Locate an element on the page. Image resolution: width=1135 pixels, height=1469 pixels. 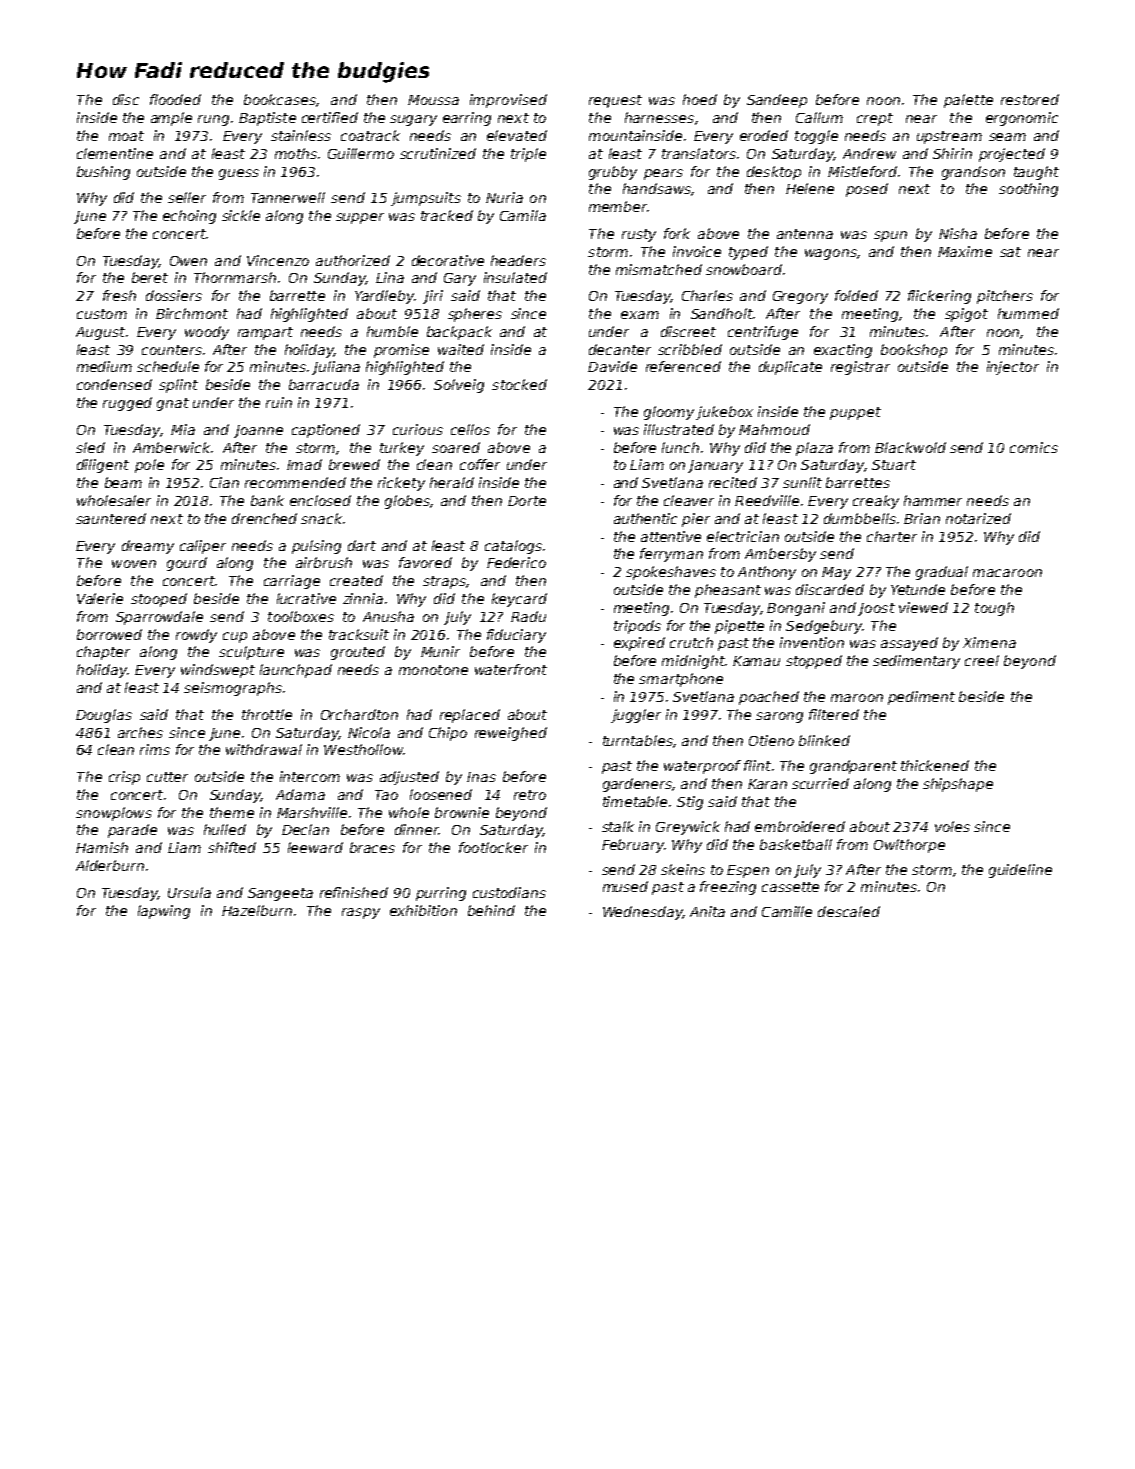
Douglas is located at coordinates (104, 716).
